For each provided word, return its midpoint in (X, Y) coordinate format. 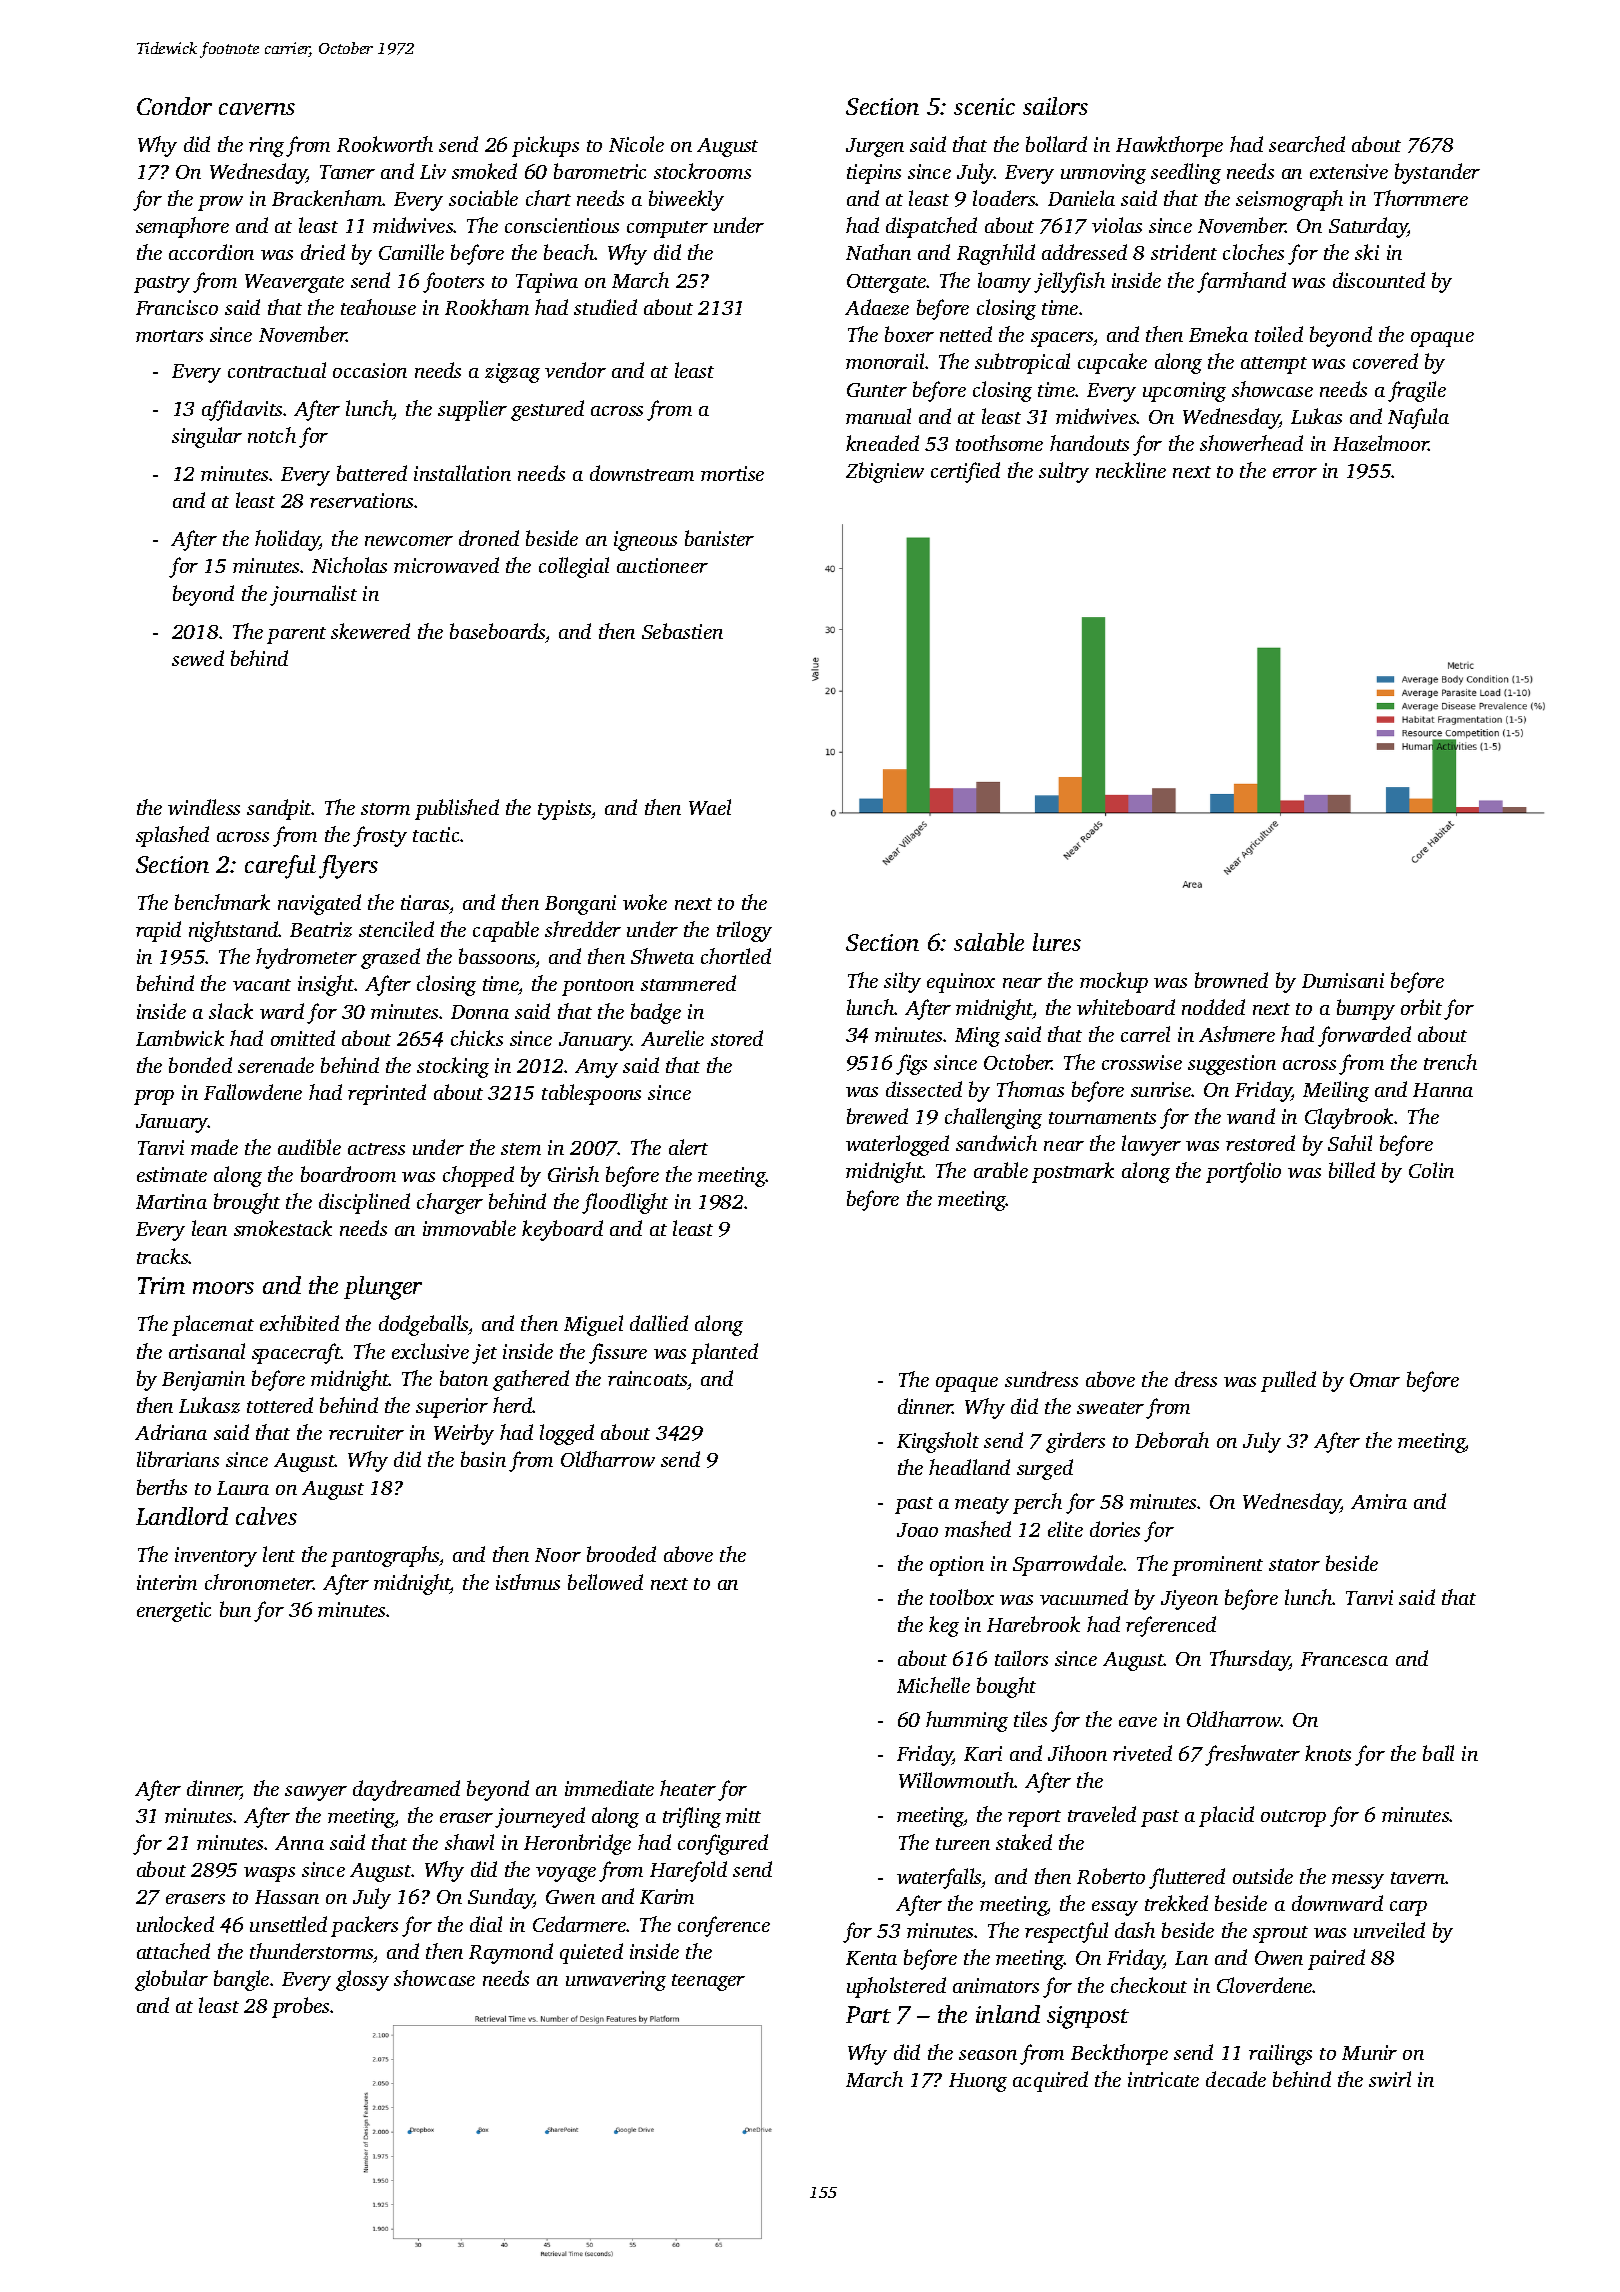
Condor (174, 106)
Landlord (182, 1516)
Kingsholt (938, 1442)
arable (1001, 1170)
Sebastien (682, 631)
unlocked (175, 1924)
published (457, 809)
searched (1307, 144)
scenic (984, 106)
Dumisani (1343, 980)
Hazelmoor (1381, 443)
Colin (1431, 1170)
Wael (710, 807)
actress (376, 1149)
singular (207, 437)
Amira (1379, 1501)
